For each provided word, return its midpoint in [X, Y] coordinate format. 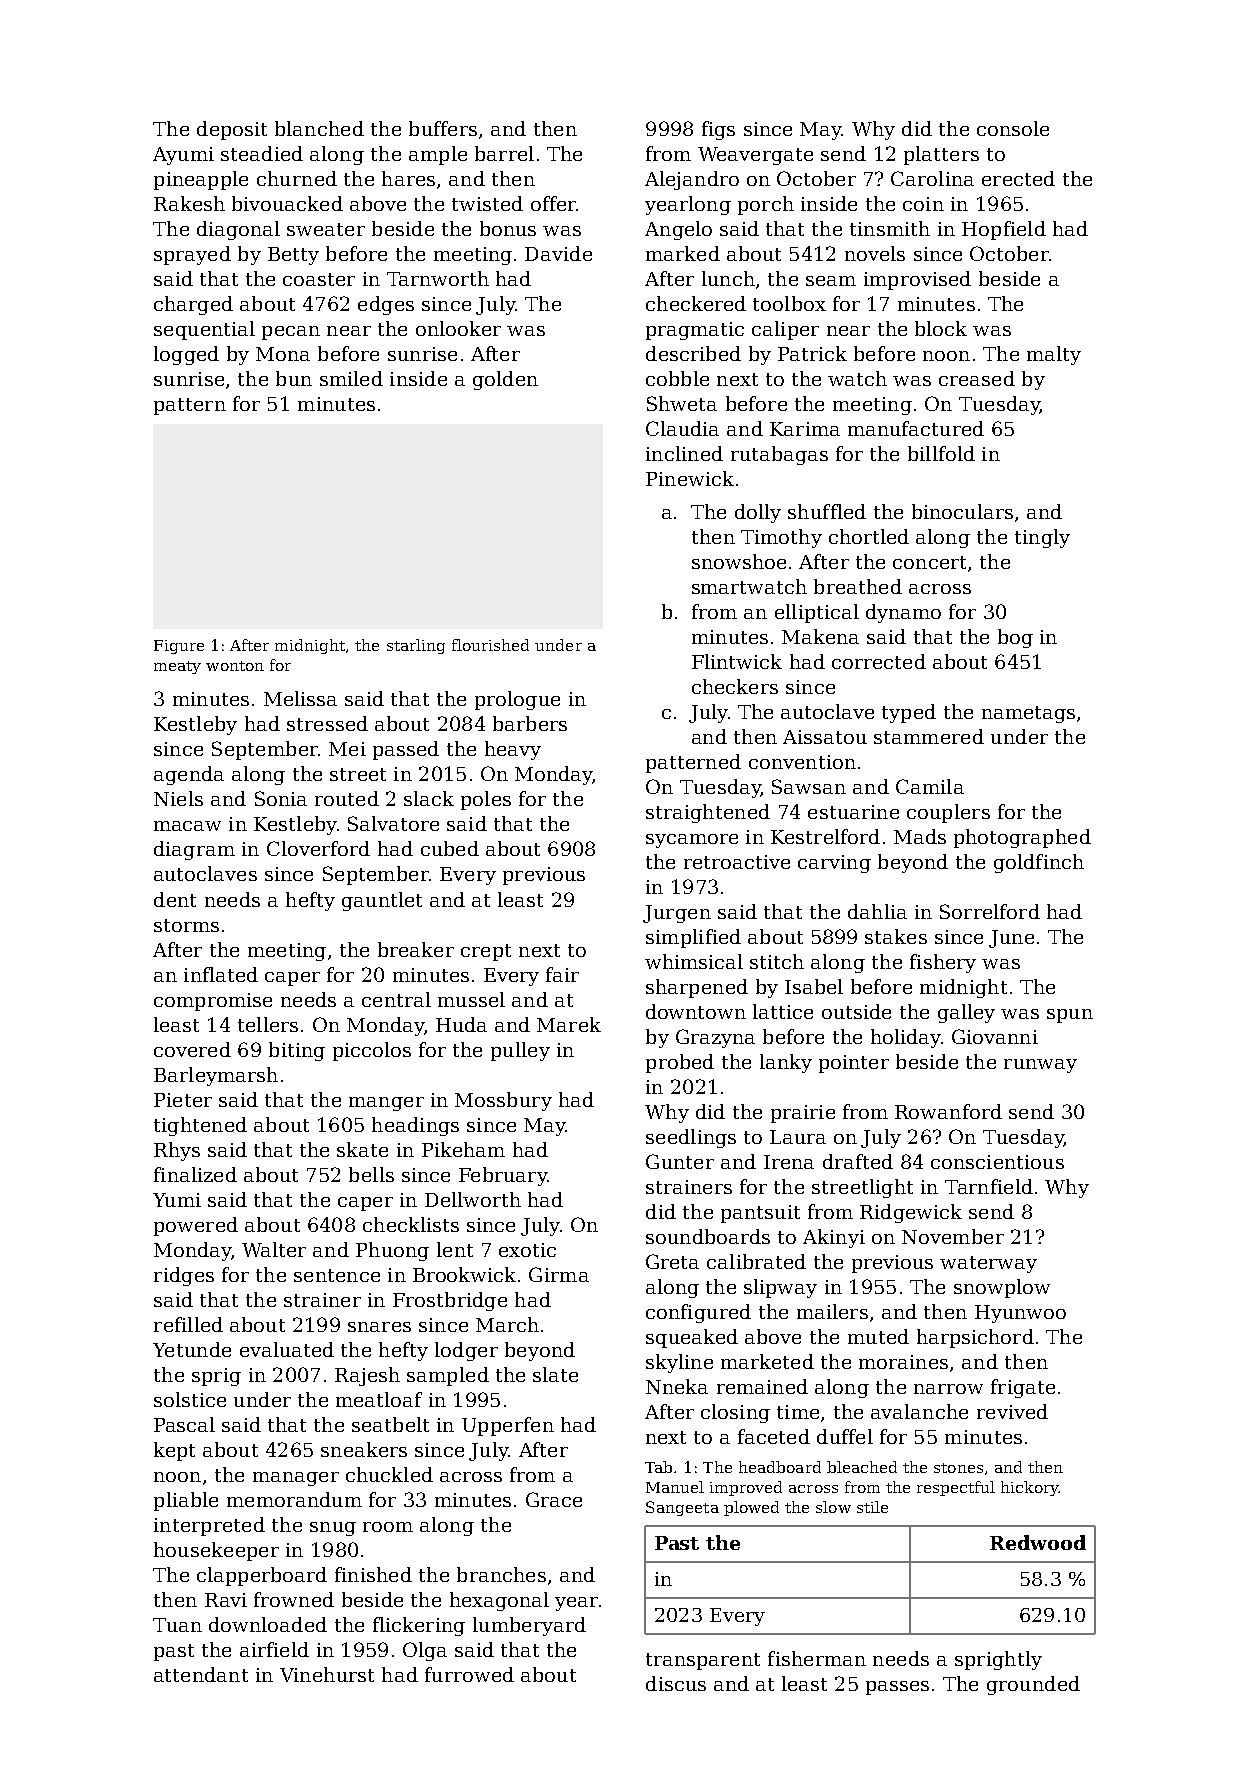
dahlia [877, 911]
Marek [569, 1024]
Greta [672, 1261]
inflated [221, 974]
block [941, 328]
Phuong [392, 1251]
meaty [177, 667]
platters [941, 155]
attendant [201, 1674]
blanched [319, 128]
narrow [948, 1389]
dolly [758, 513]
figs [718, 130]
